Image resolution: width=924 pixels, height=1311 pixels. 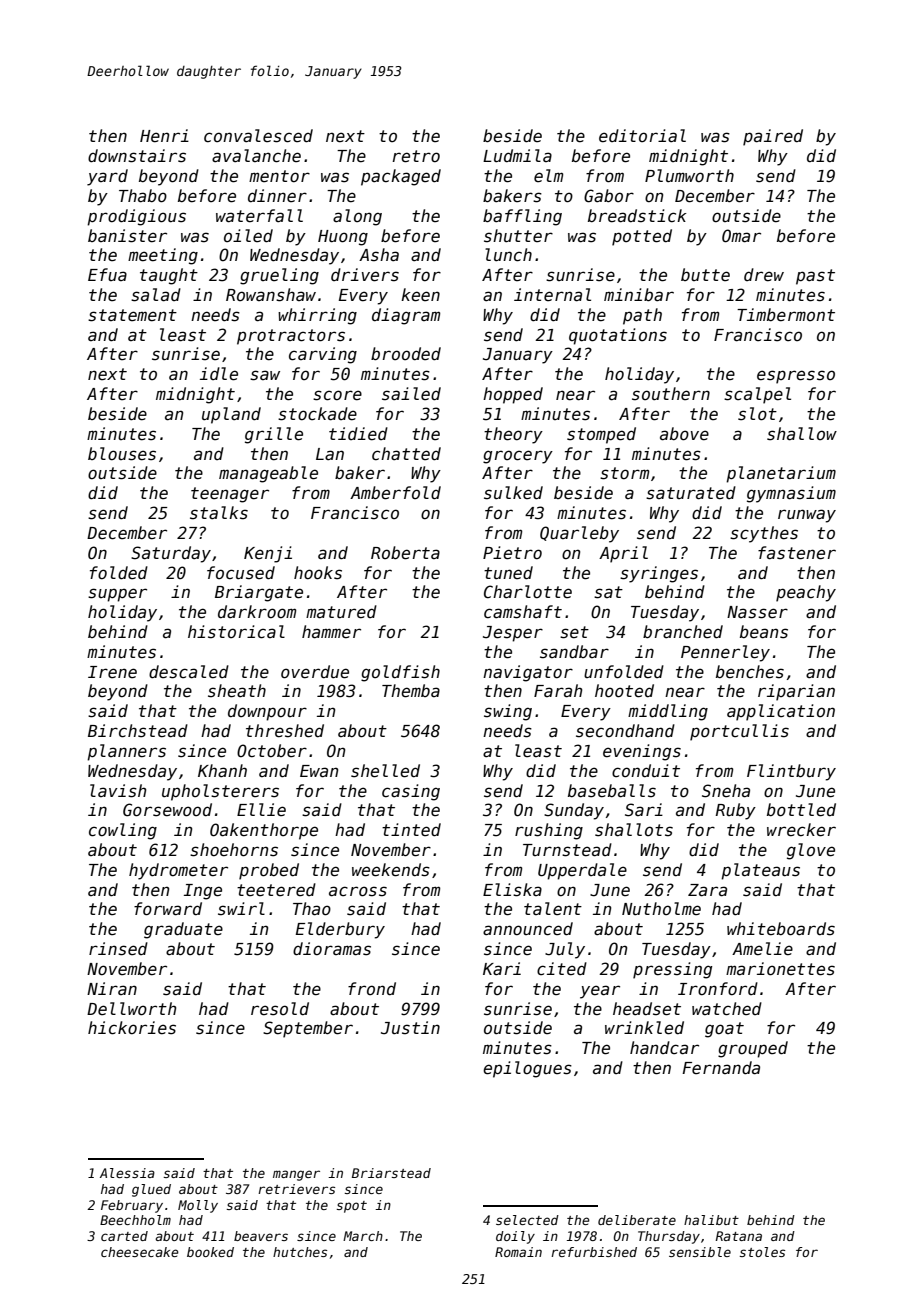 I want to click on blouses, so click(x=122, y=454).
